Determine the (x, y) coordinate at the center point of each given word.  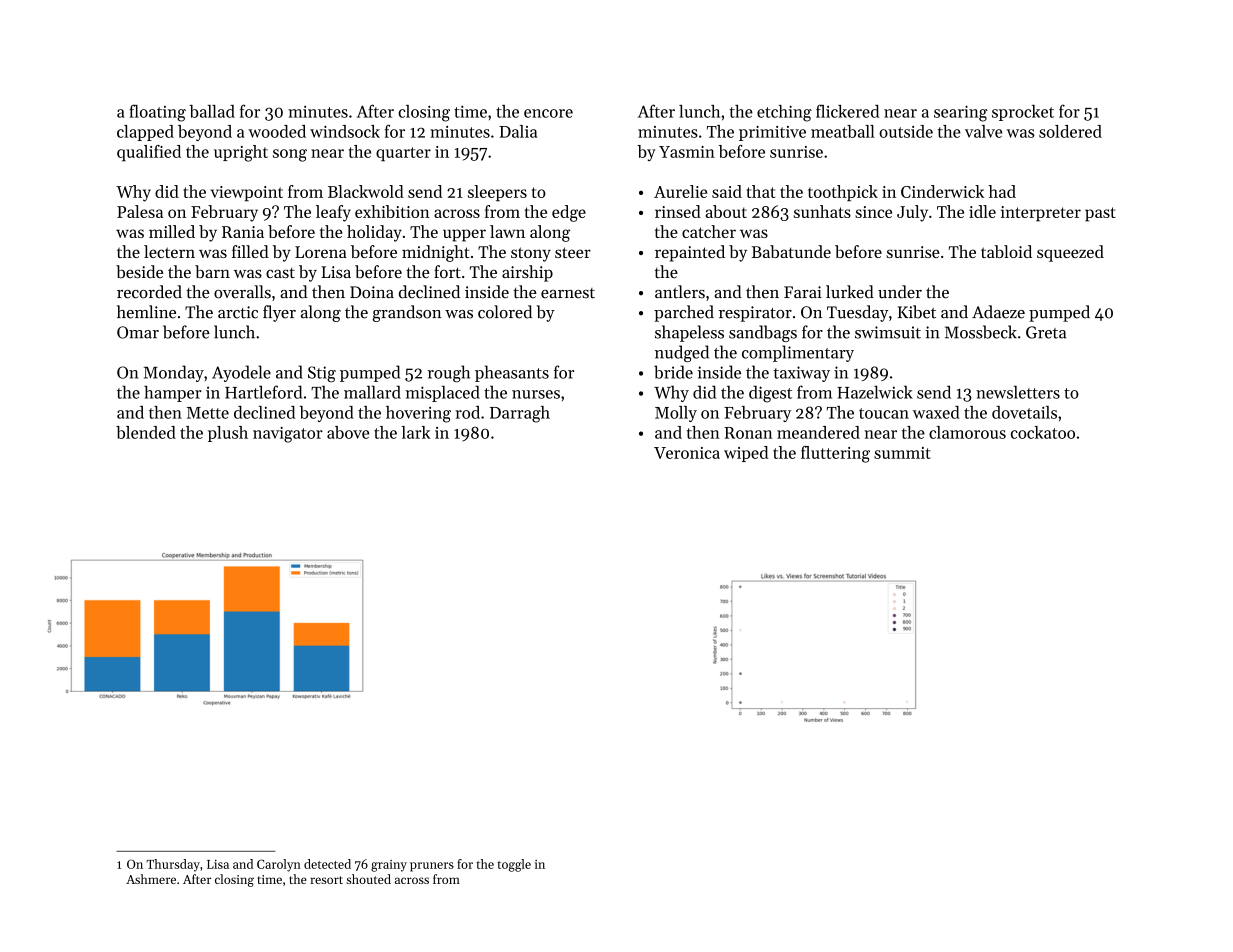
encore (548, 113)
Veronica (687, 453)
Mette (208, 413)
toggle (514, 865)
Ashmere (151, 879)
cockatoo (1043, 432)
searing (961, 113)
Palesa (140, 211)
